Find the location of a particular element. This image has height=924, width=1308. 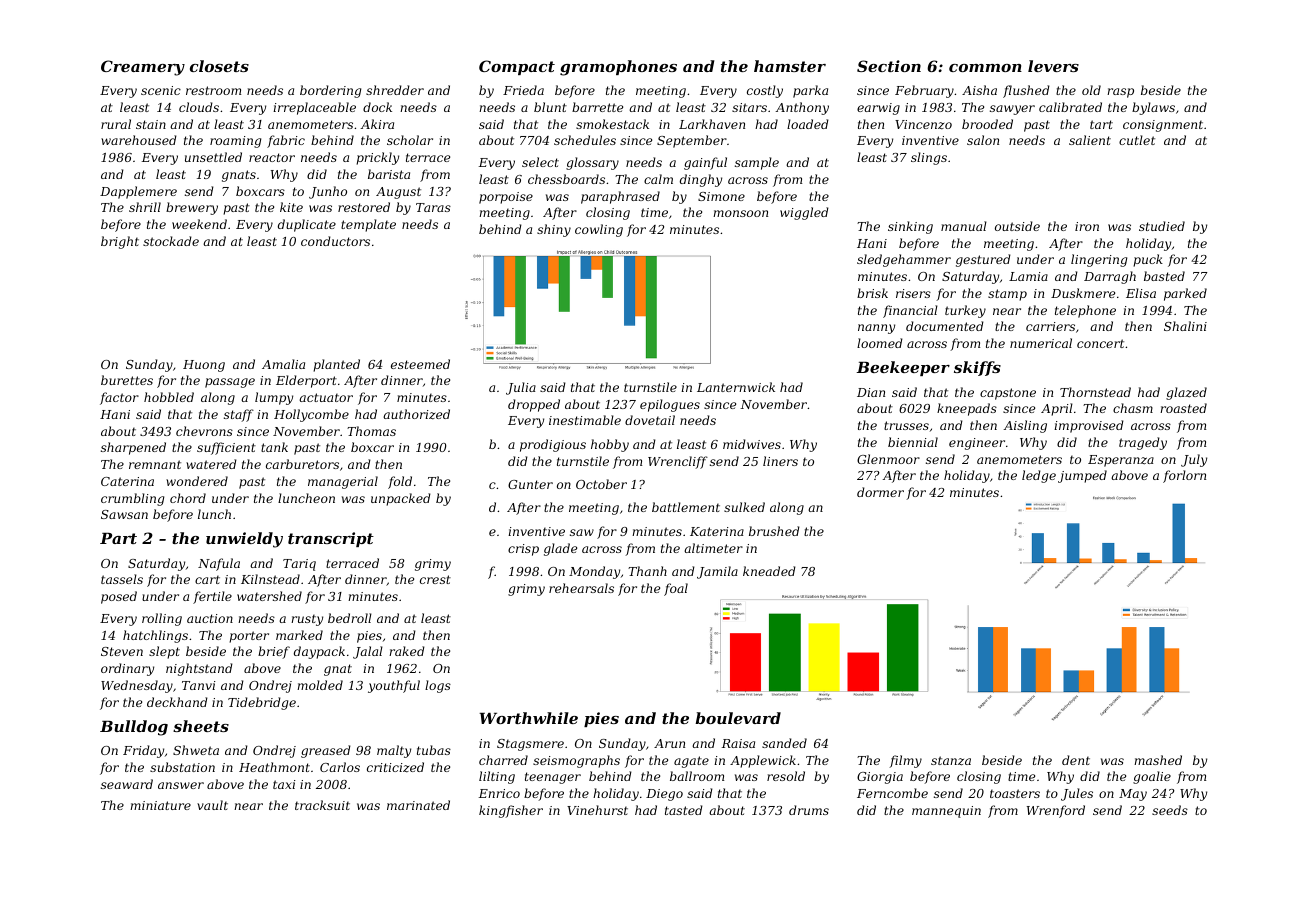

engineer is located at coordinates (977, 444).
